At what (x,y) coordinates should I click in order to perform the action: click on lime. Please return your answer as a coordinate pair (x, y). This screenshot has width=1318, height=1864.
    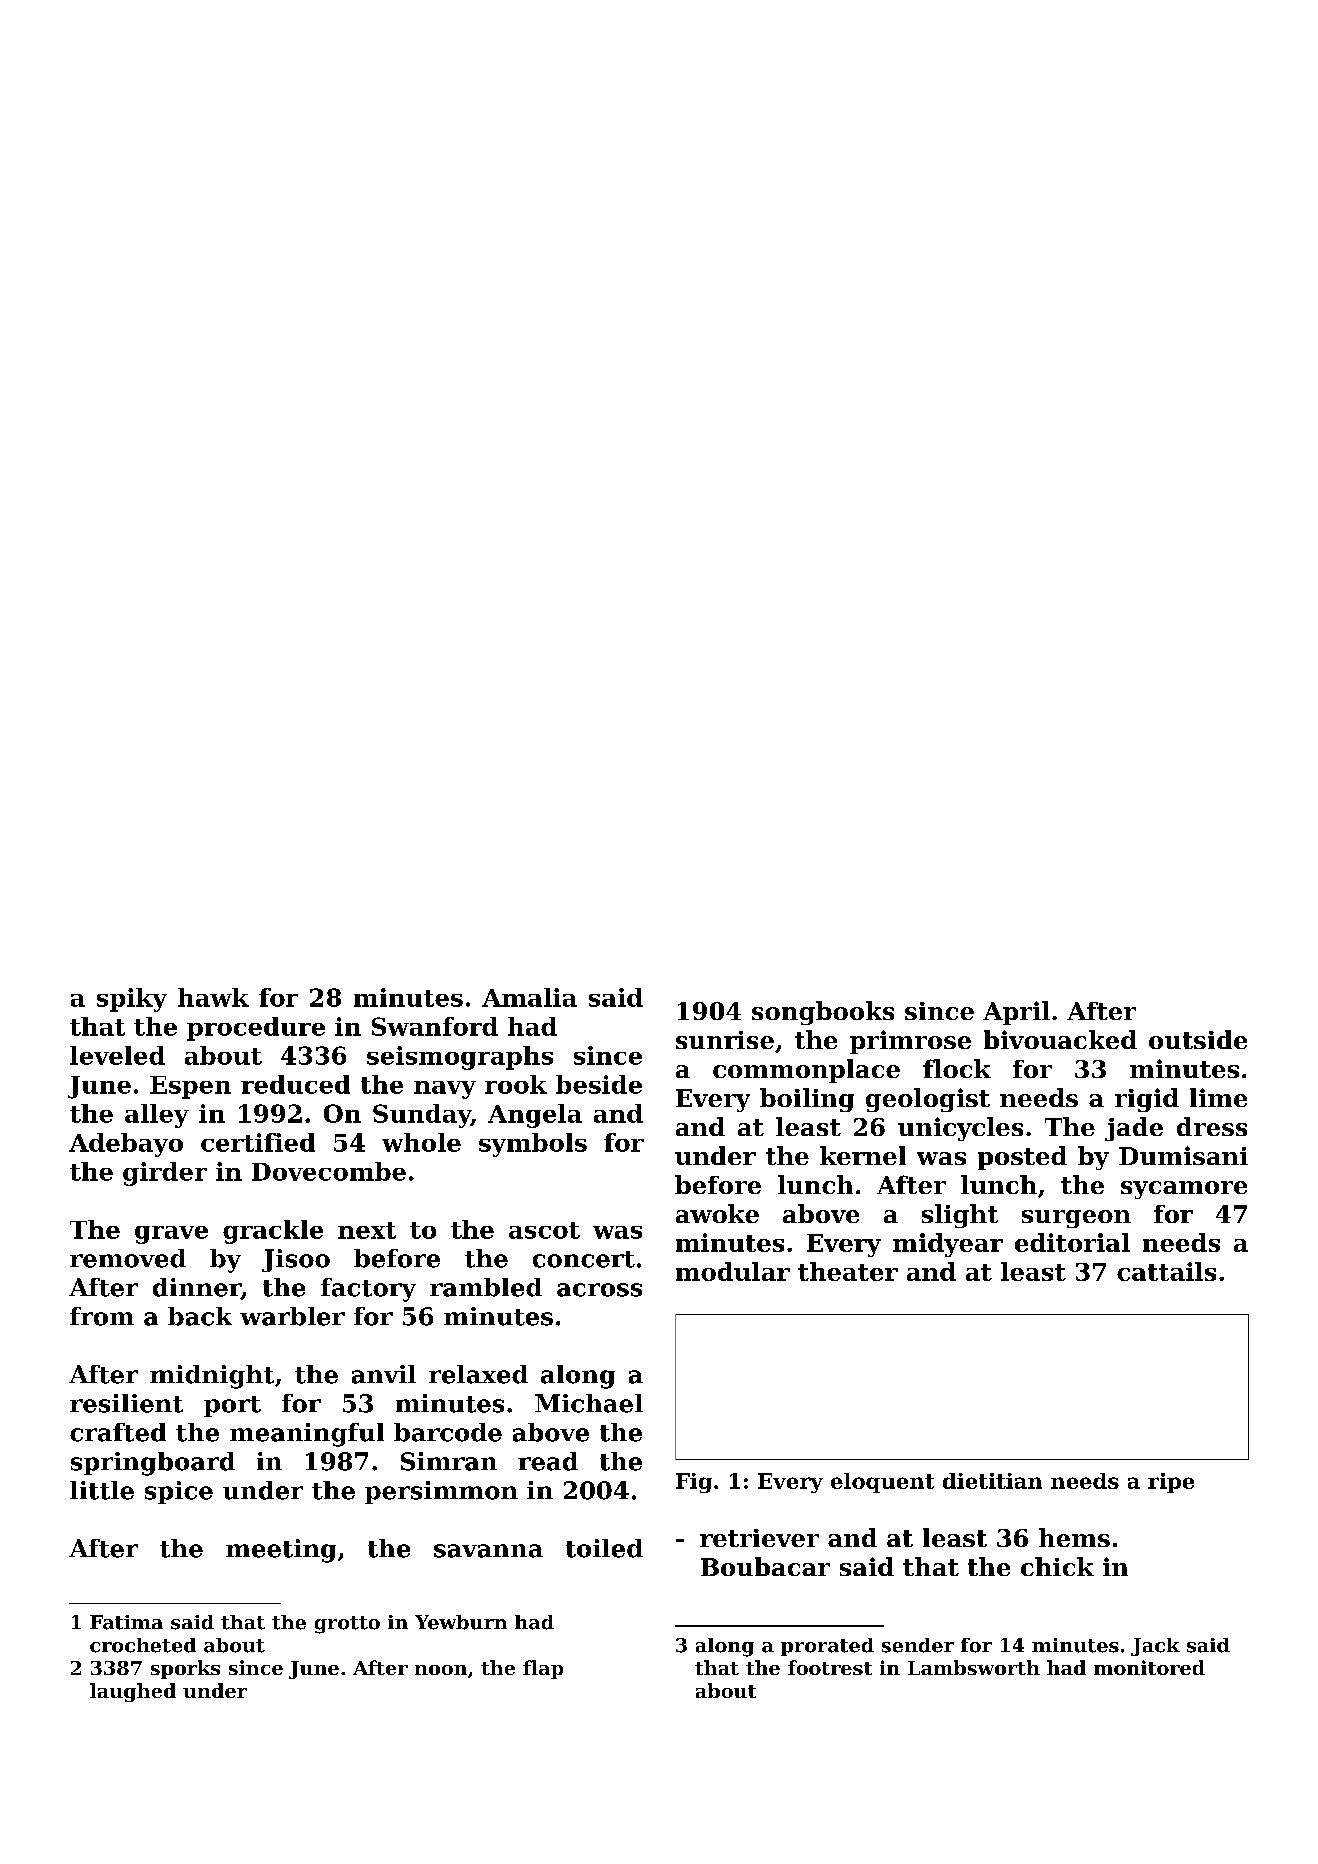
    Looking at the image, I should click on (1218, 1097).
